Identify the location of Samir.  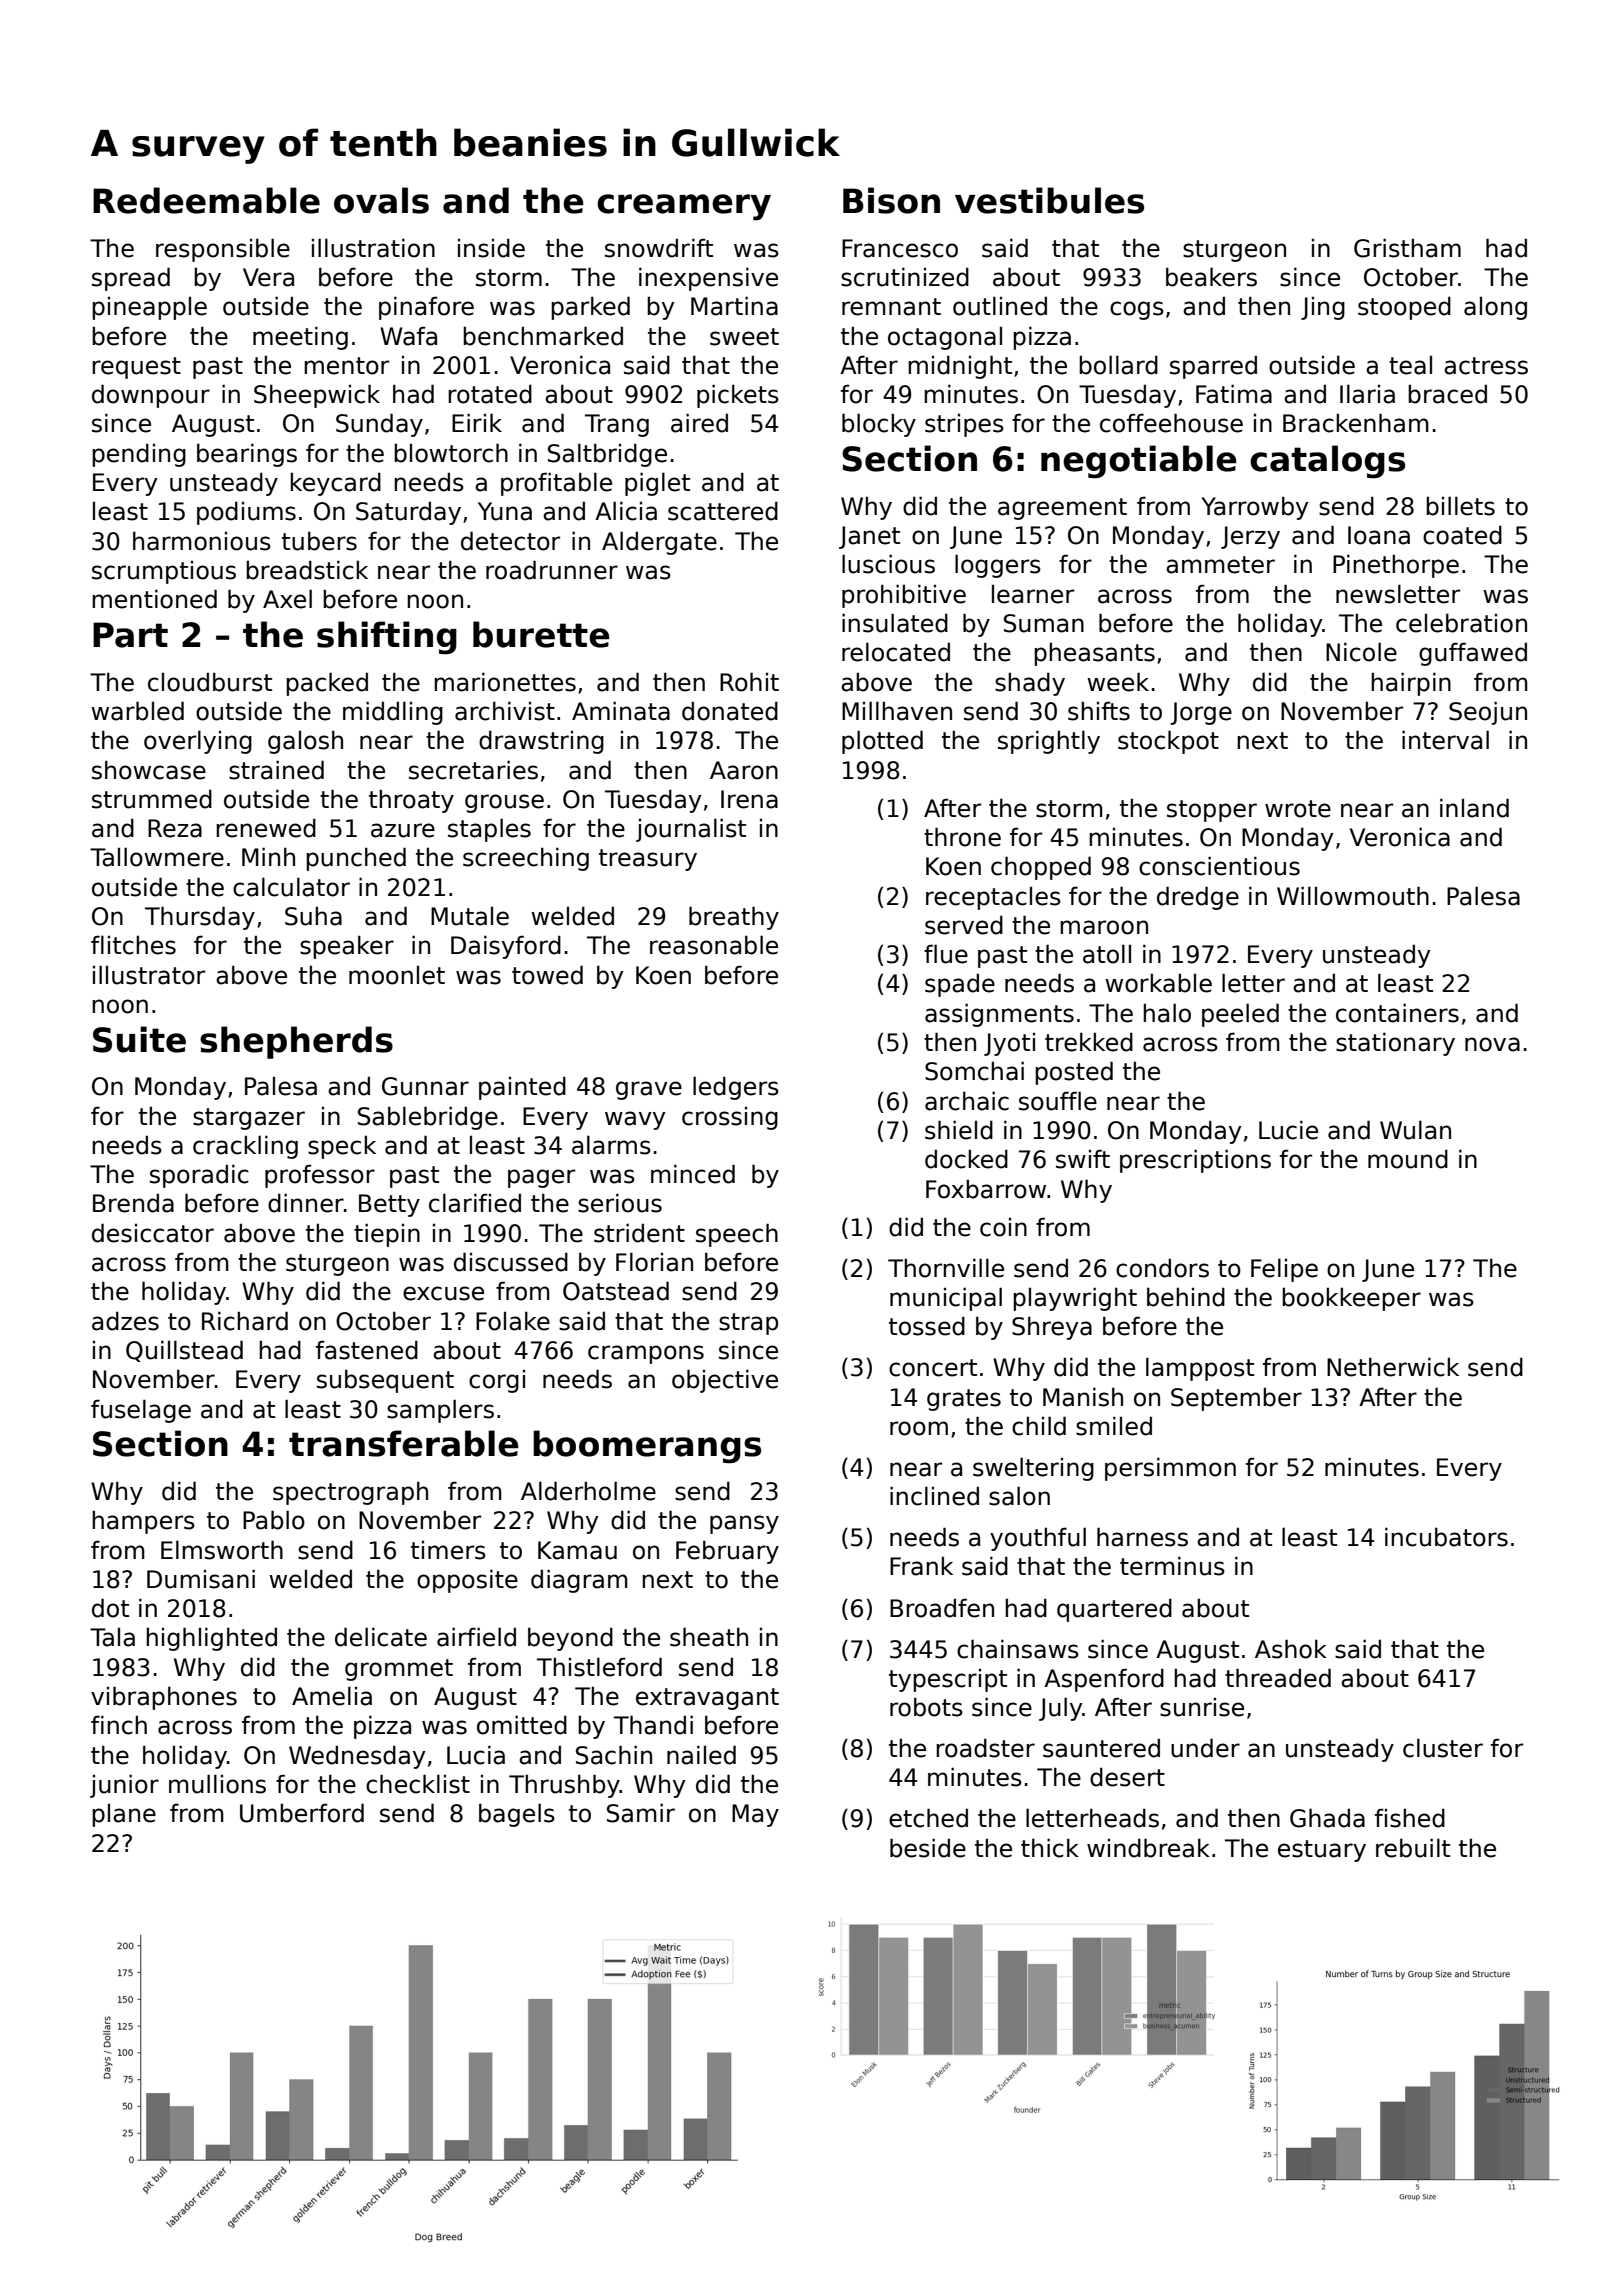
(641, 1813).
